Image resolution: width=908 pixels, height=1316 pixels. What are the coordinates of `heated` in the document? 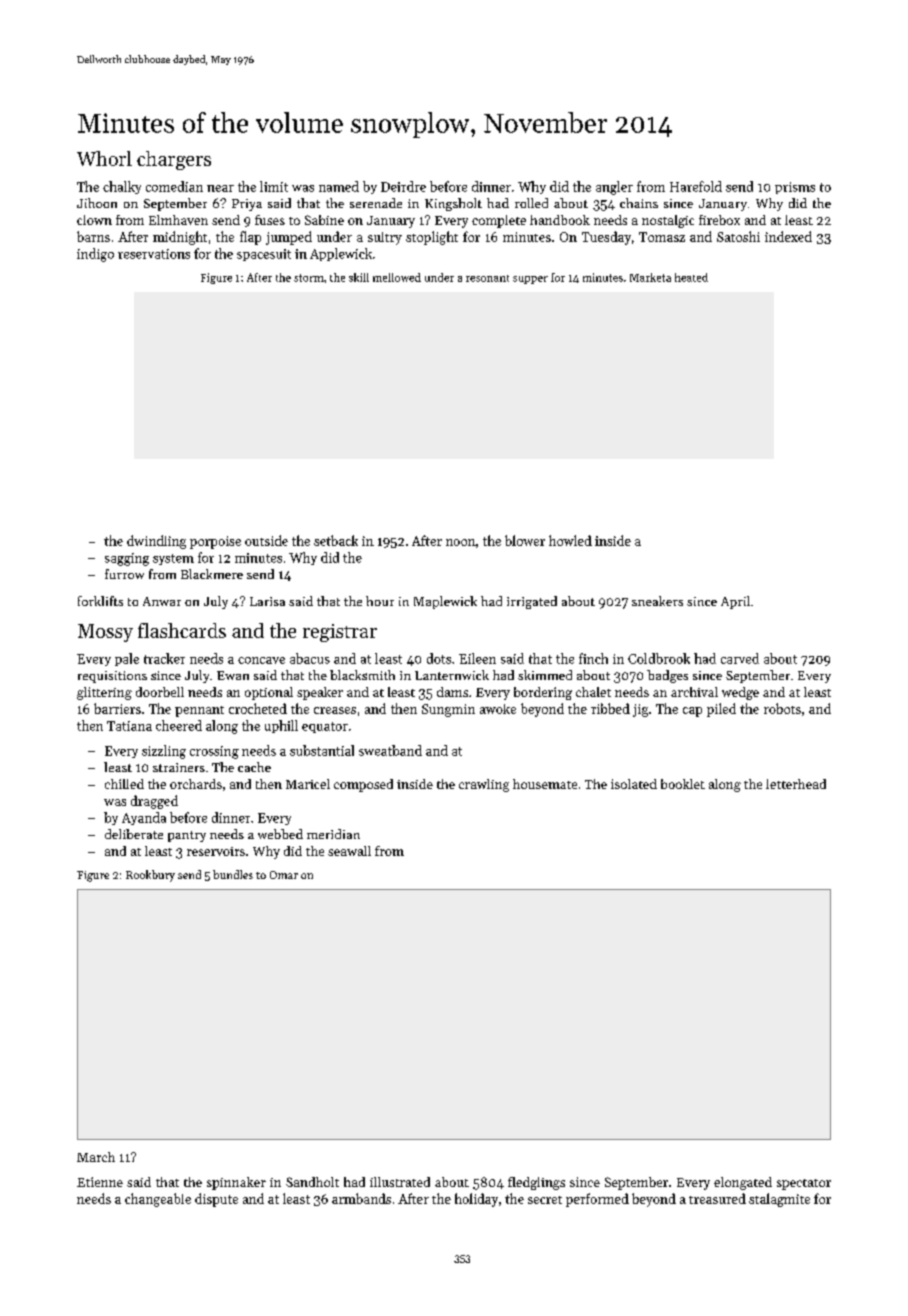 It's located at (691, 277).
